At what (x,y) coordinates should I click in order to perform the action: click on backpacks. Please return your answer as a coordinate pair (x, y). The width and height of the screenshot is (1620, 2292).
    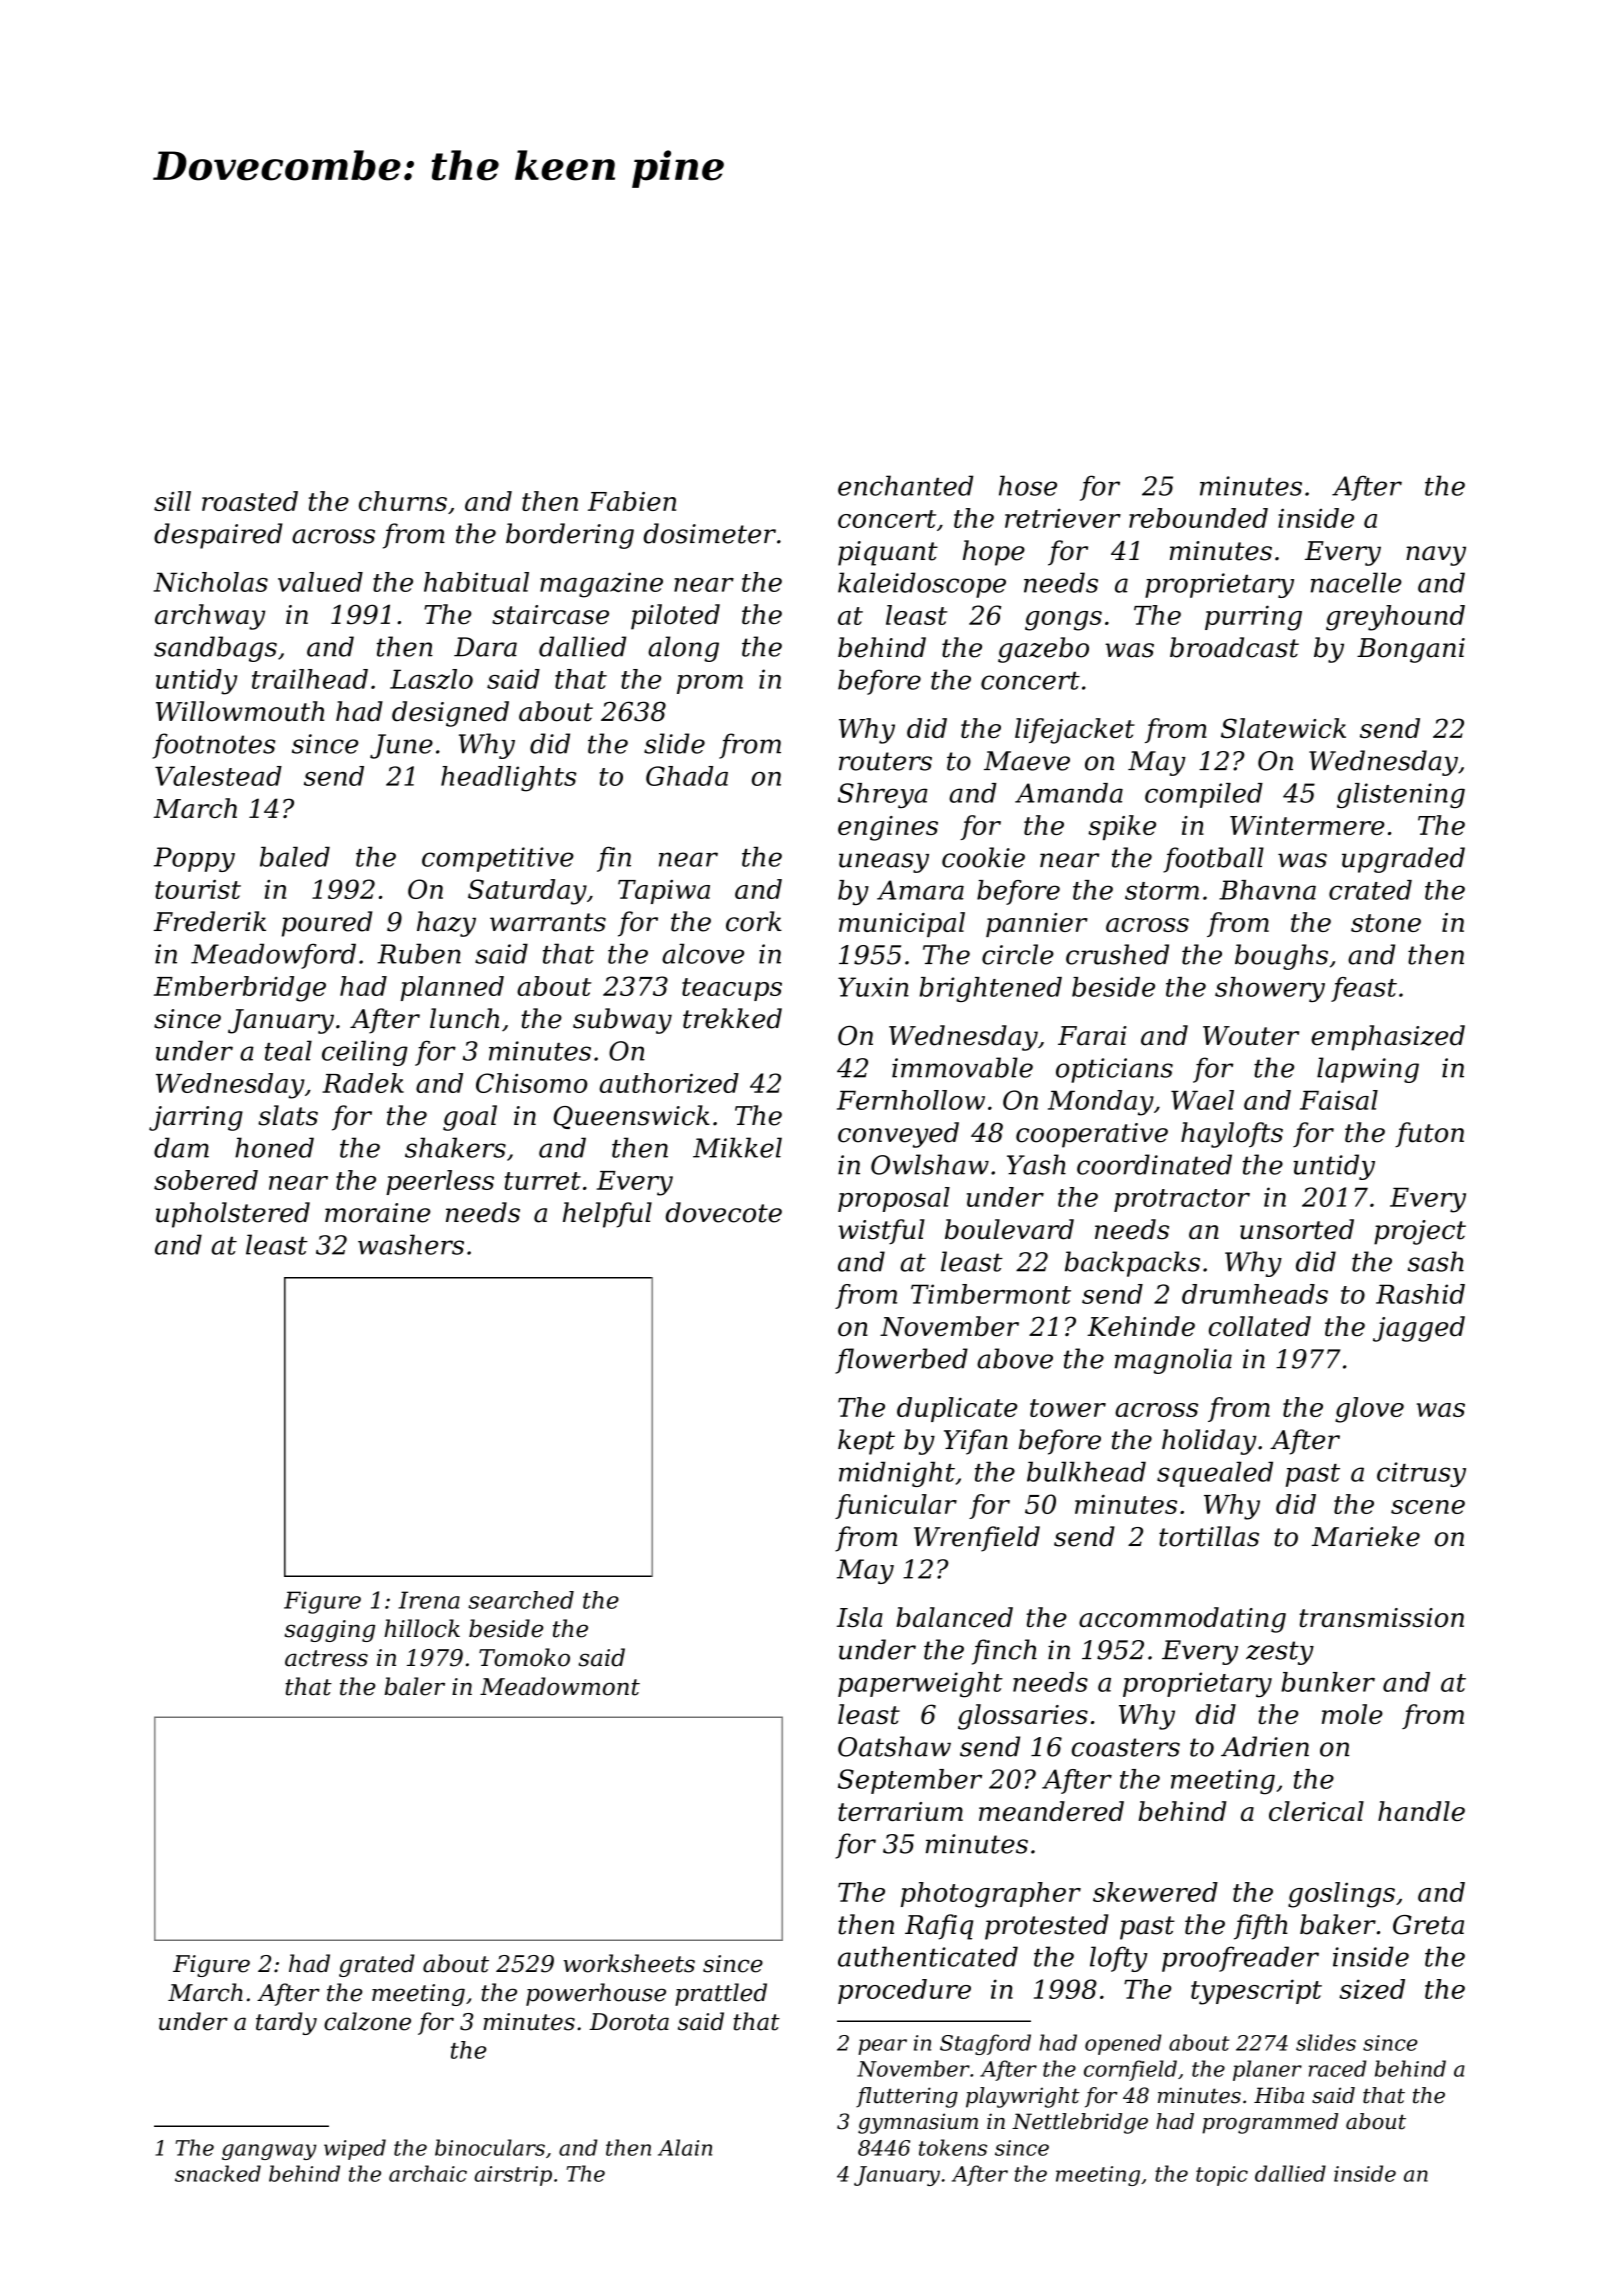
    Looking at the image, I should click on (1132, 1264).
